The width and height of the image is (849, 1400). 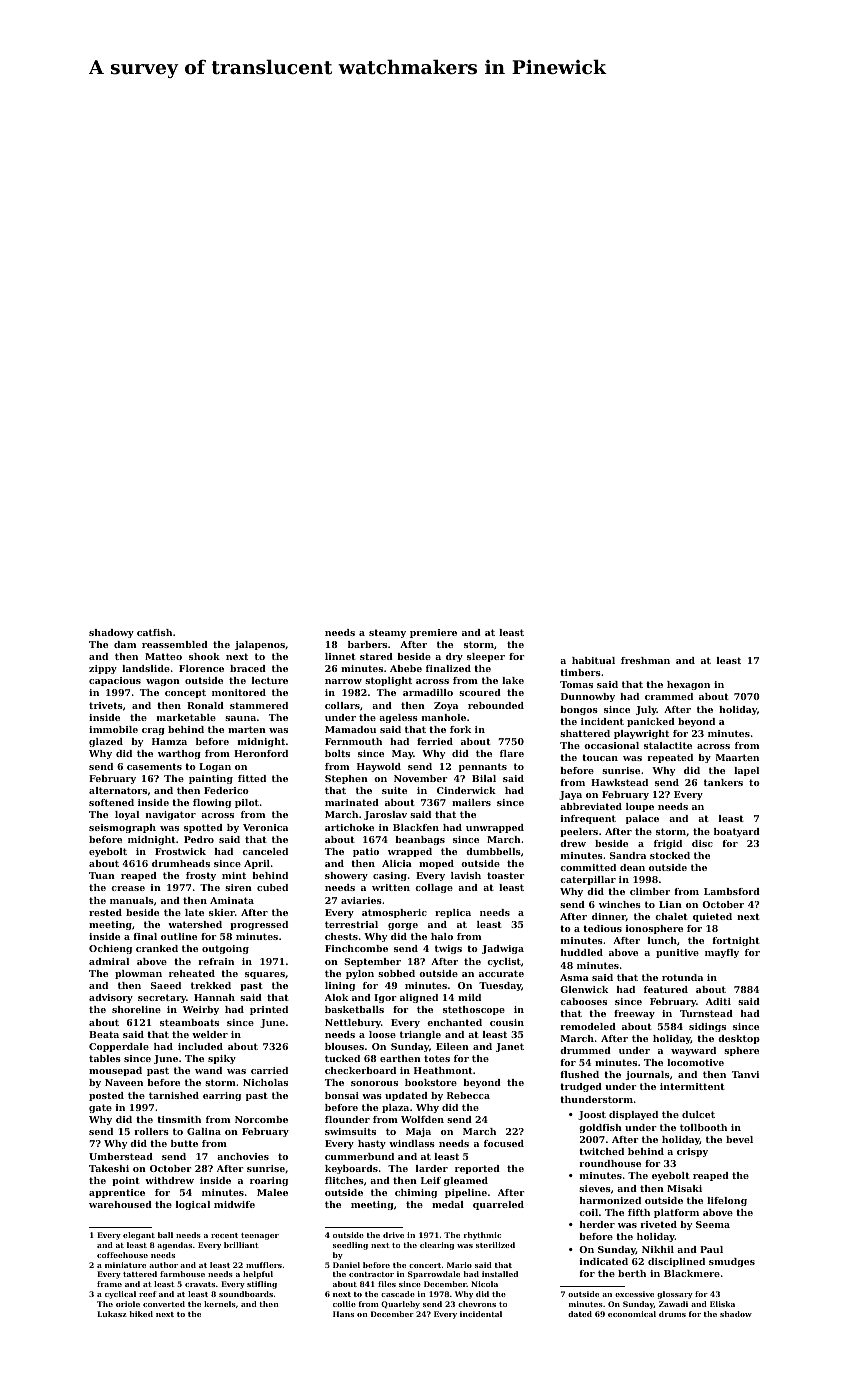 What do you see at coordinates (727, 1201) in the image?
I see `lifelong` at bounding box center [727, 1201].
